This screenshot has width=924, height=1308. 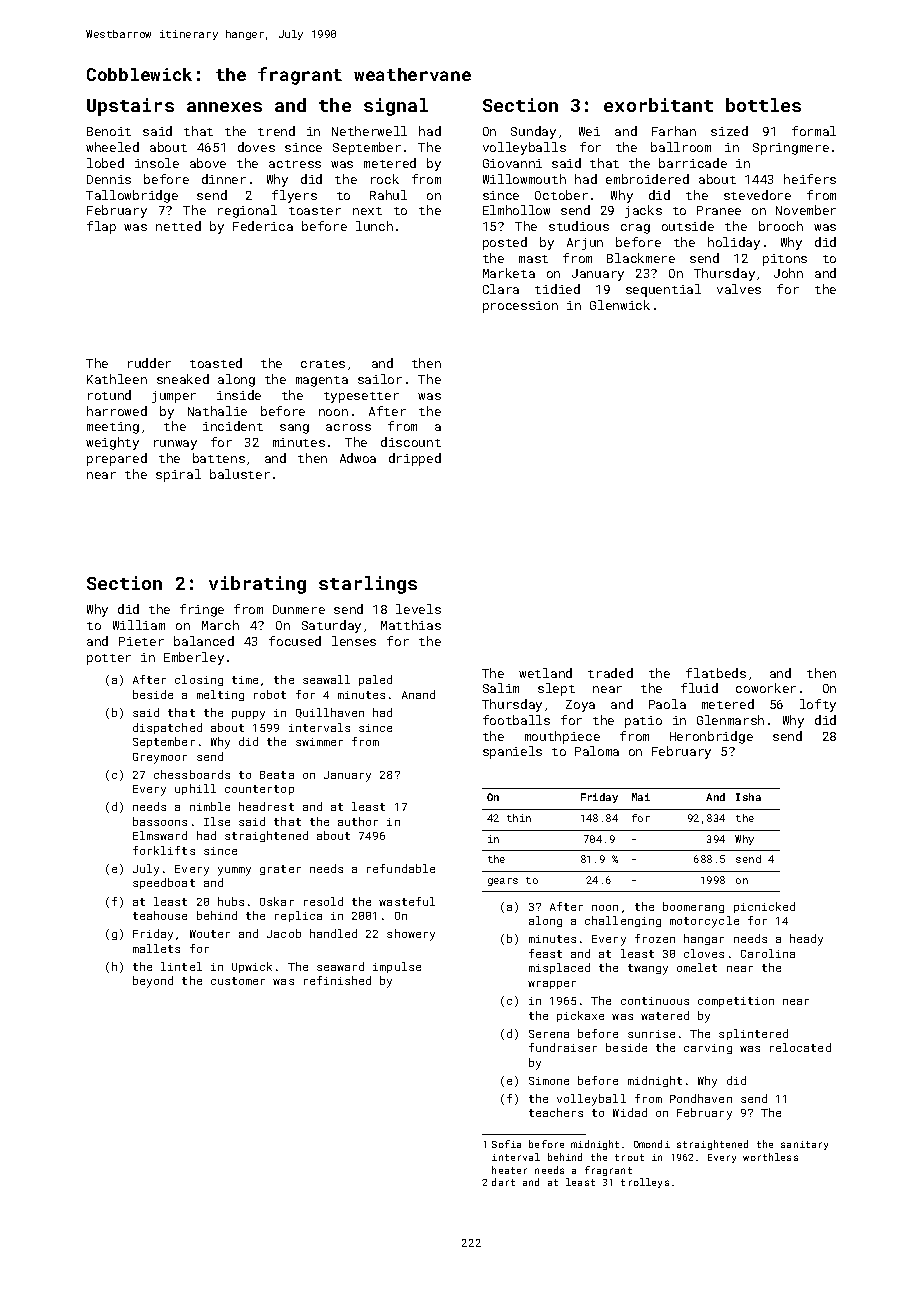 What do you see at coordinates (818, 705) in the screenshot?
I see `lofty` at bounding box center [818, 705].
